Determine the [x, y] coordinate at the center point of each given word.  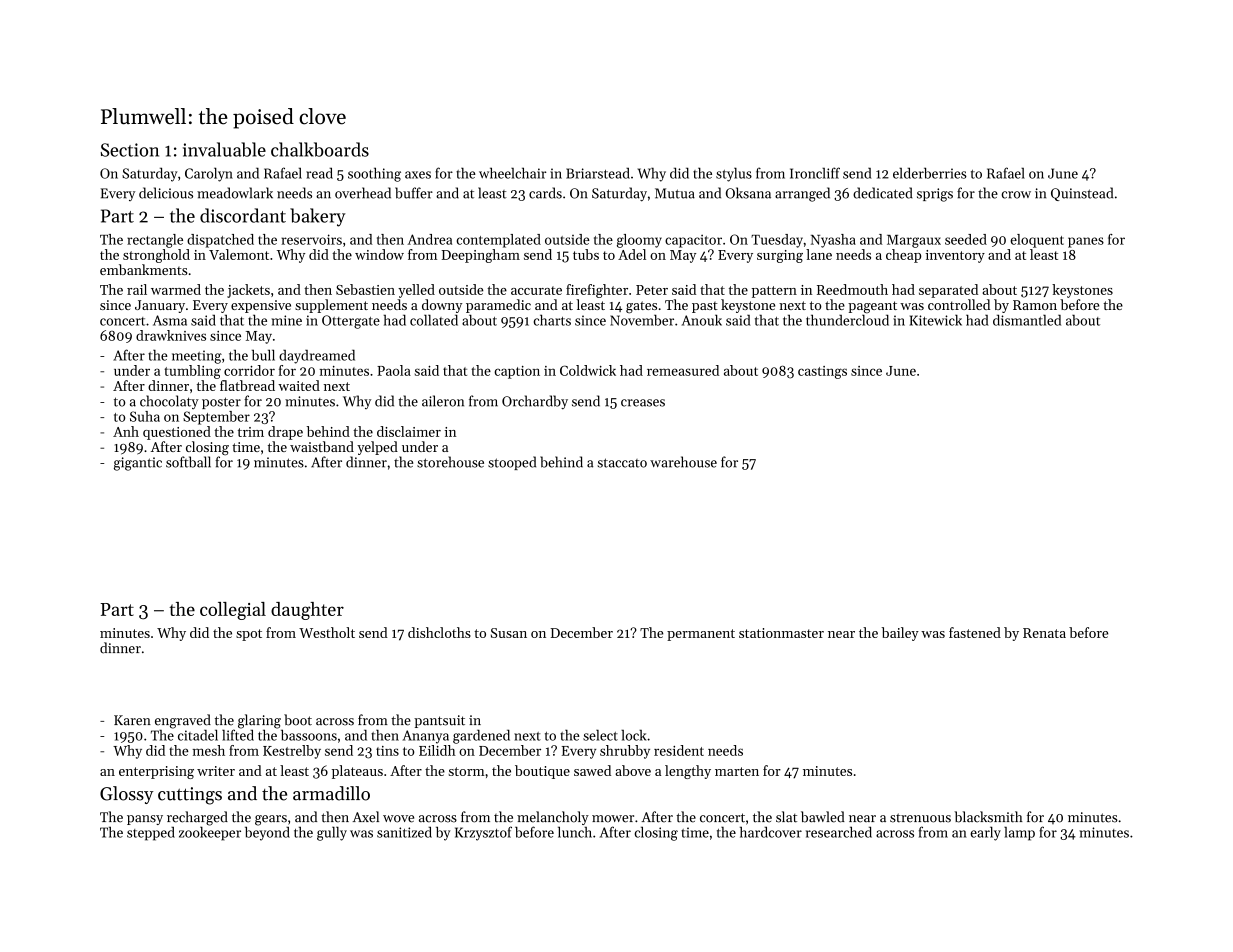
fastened [975, 632]
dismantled [1027, 320]
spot [249, 635]
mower [613, 819]
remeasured [683, 370]
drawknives [171, 335]
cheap [903, 256]
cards [545, 193]
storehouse [450, 462]
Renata [1044, 633]
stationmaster [781, 633]
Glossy [127, 795]
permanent [701, 635]
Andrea [429, 239]
